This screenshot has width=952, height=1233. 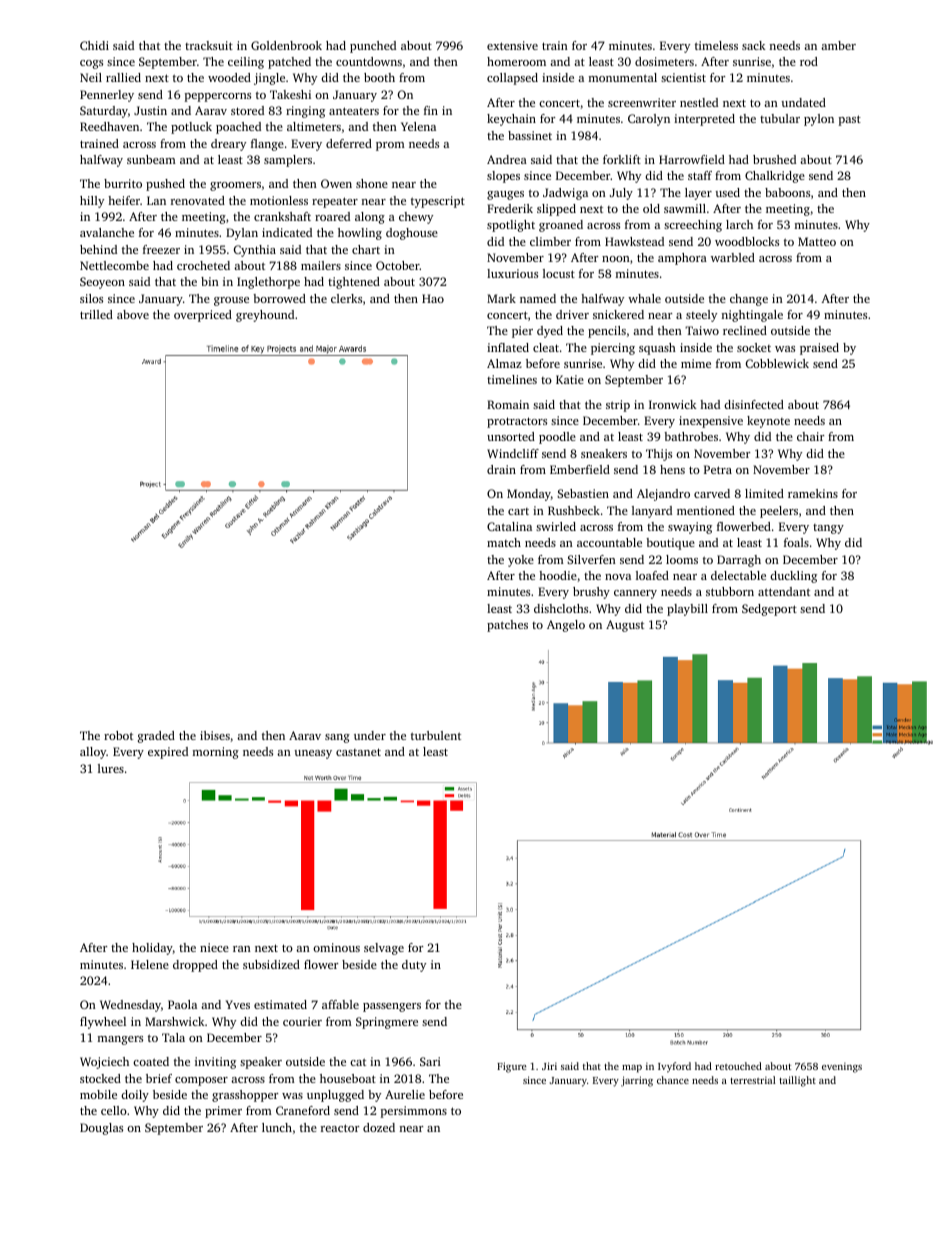 What do you see at coordinates (384, 949) in the screenshot?
I see `selvage` at bounding box center [384, 949].
